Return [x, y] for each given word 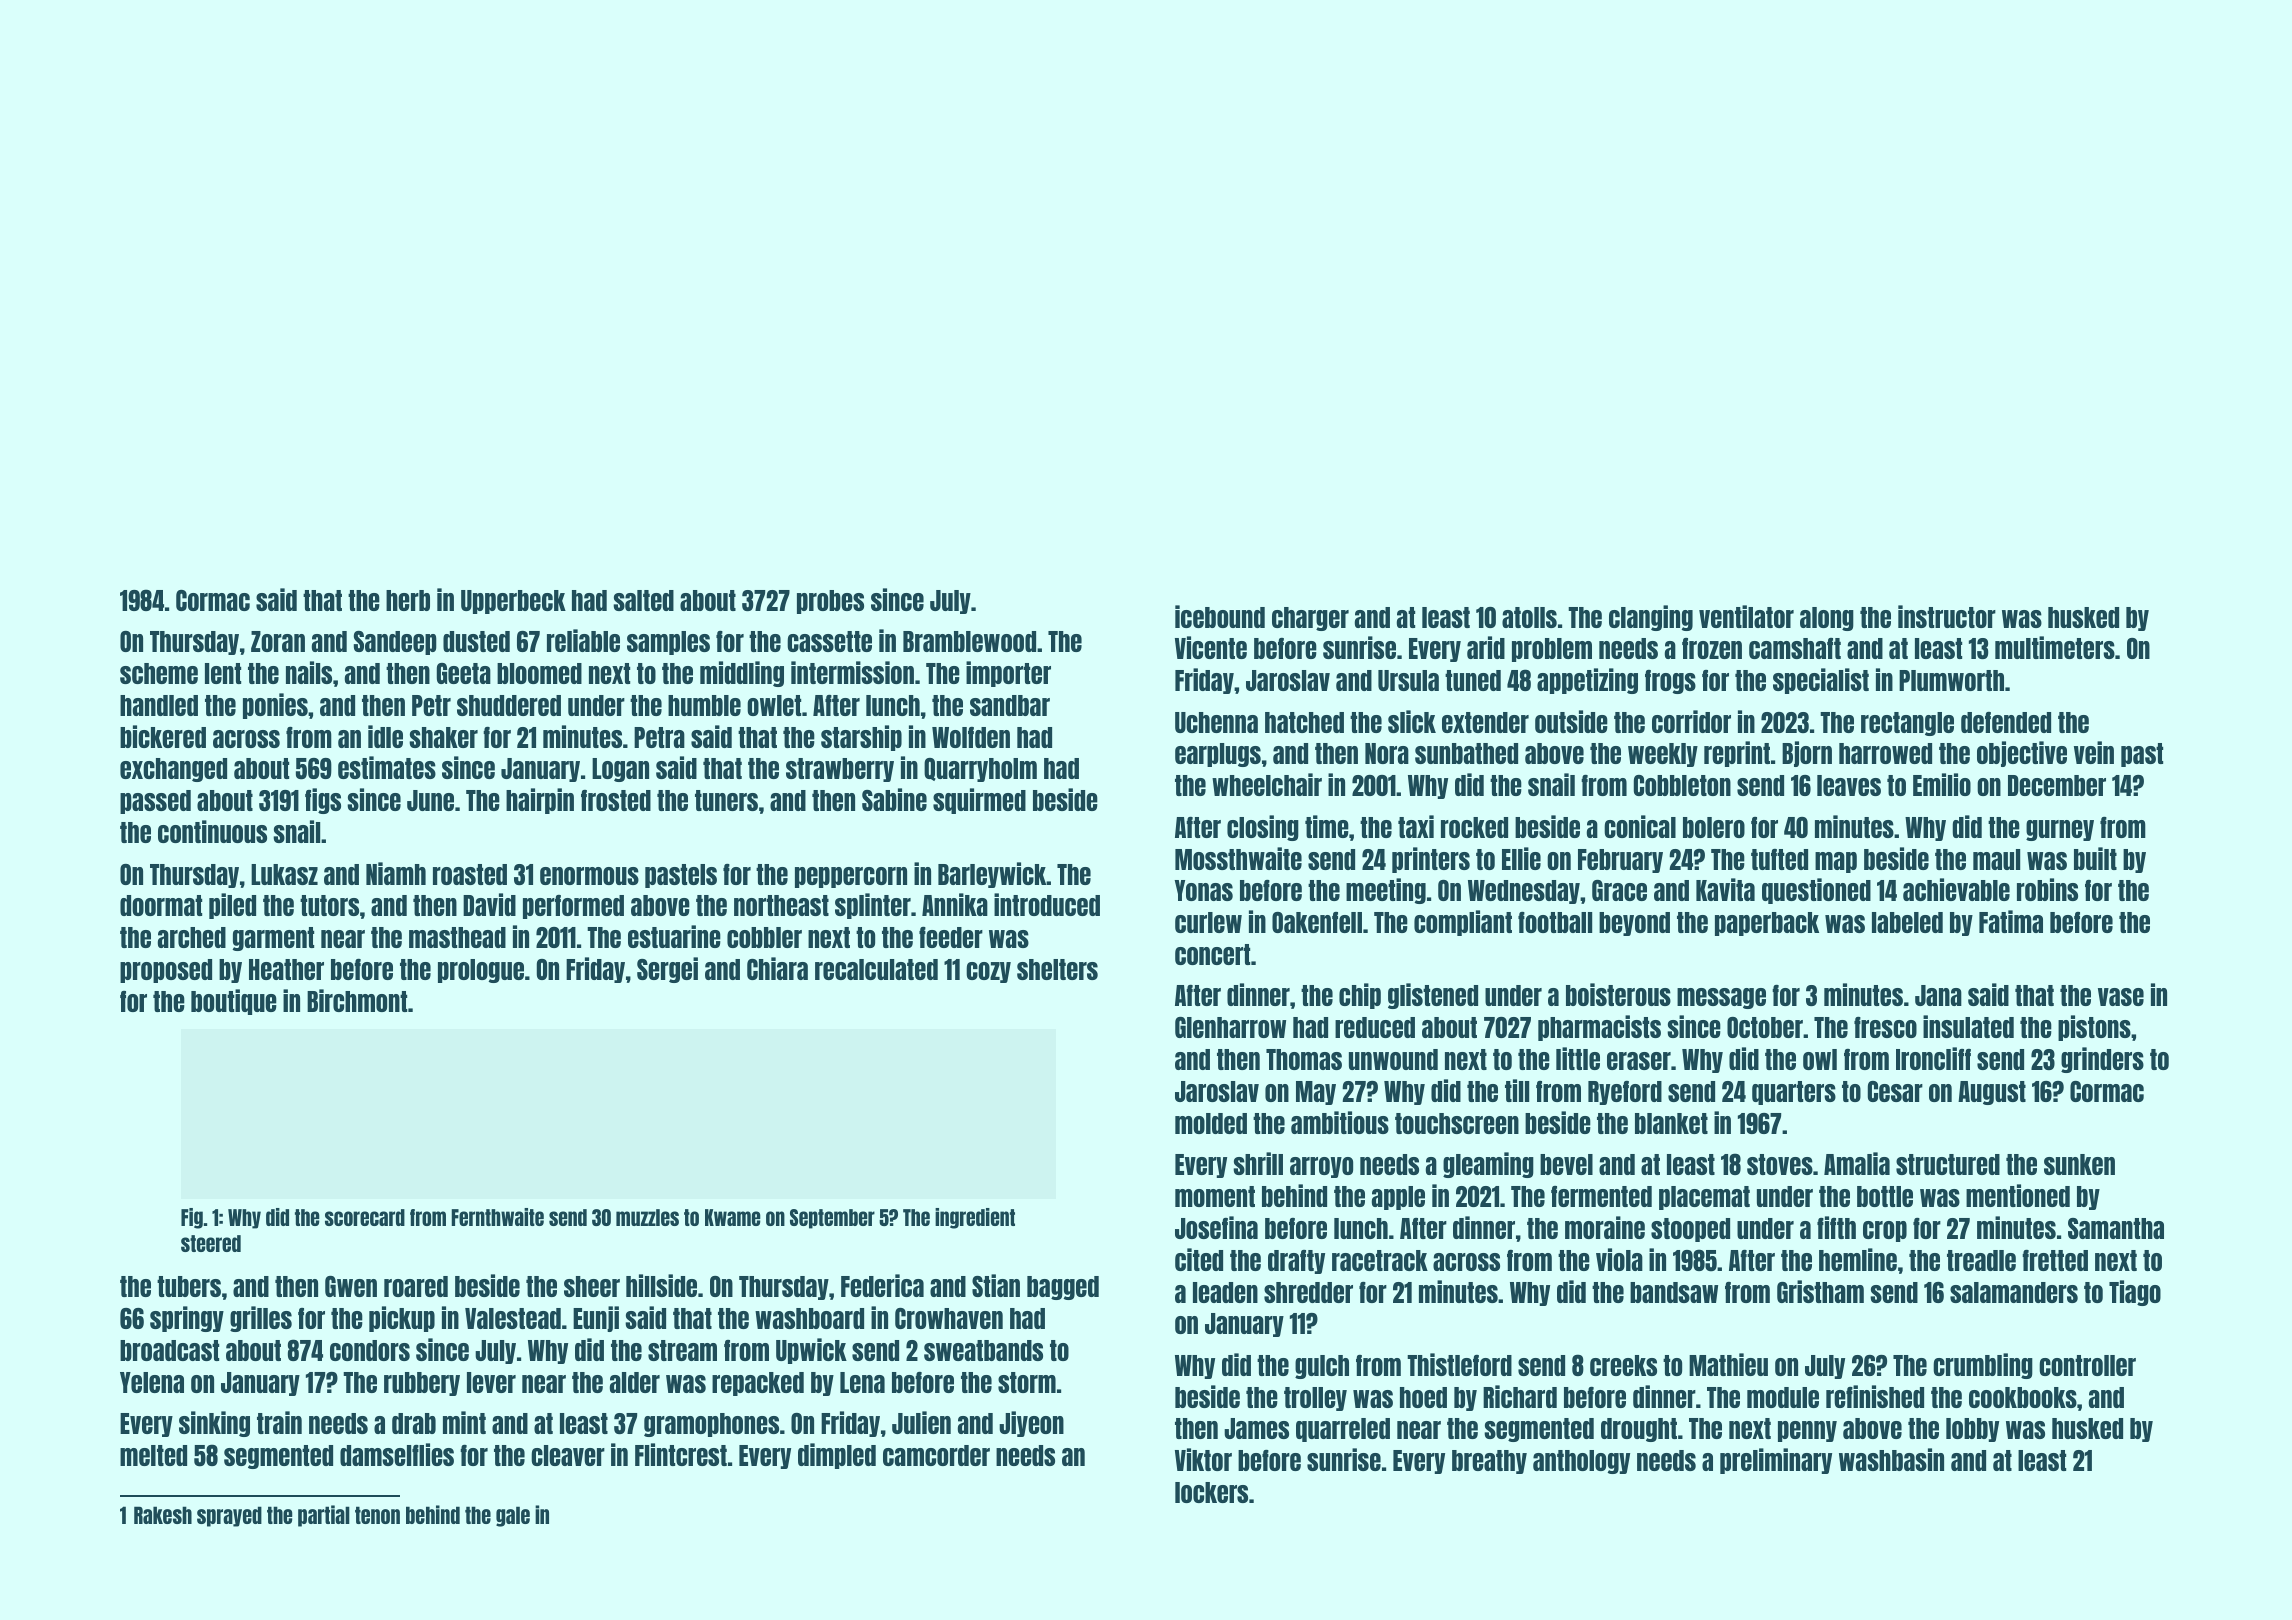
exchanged [173, 770]
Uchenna [1216, 722]
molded [1211, 1123]
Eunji [596, 1319]
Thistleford [1459, 1364]
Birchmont [357, 1000]
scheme [159, 673]
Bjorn [1807, 754]
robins [2047, 889]
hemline [1858, 1259]
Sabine [894, 799]
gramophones [711, 1425]
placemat [1704, 1198]
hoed [1423, 1397]
